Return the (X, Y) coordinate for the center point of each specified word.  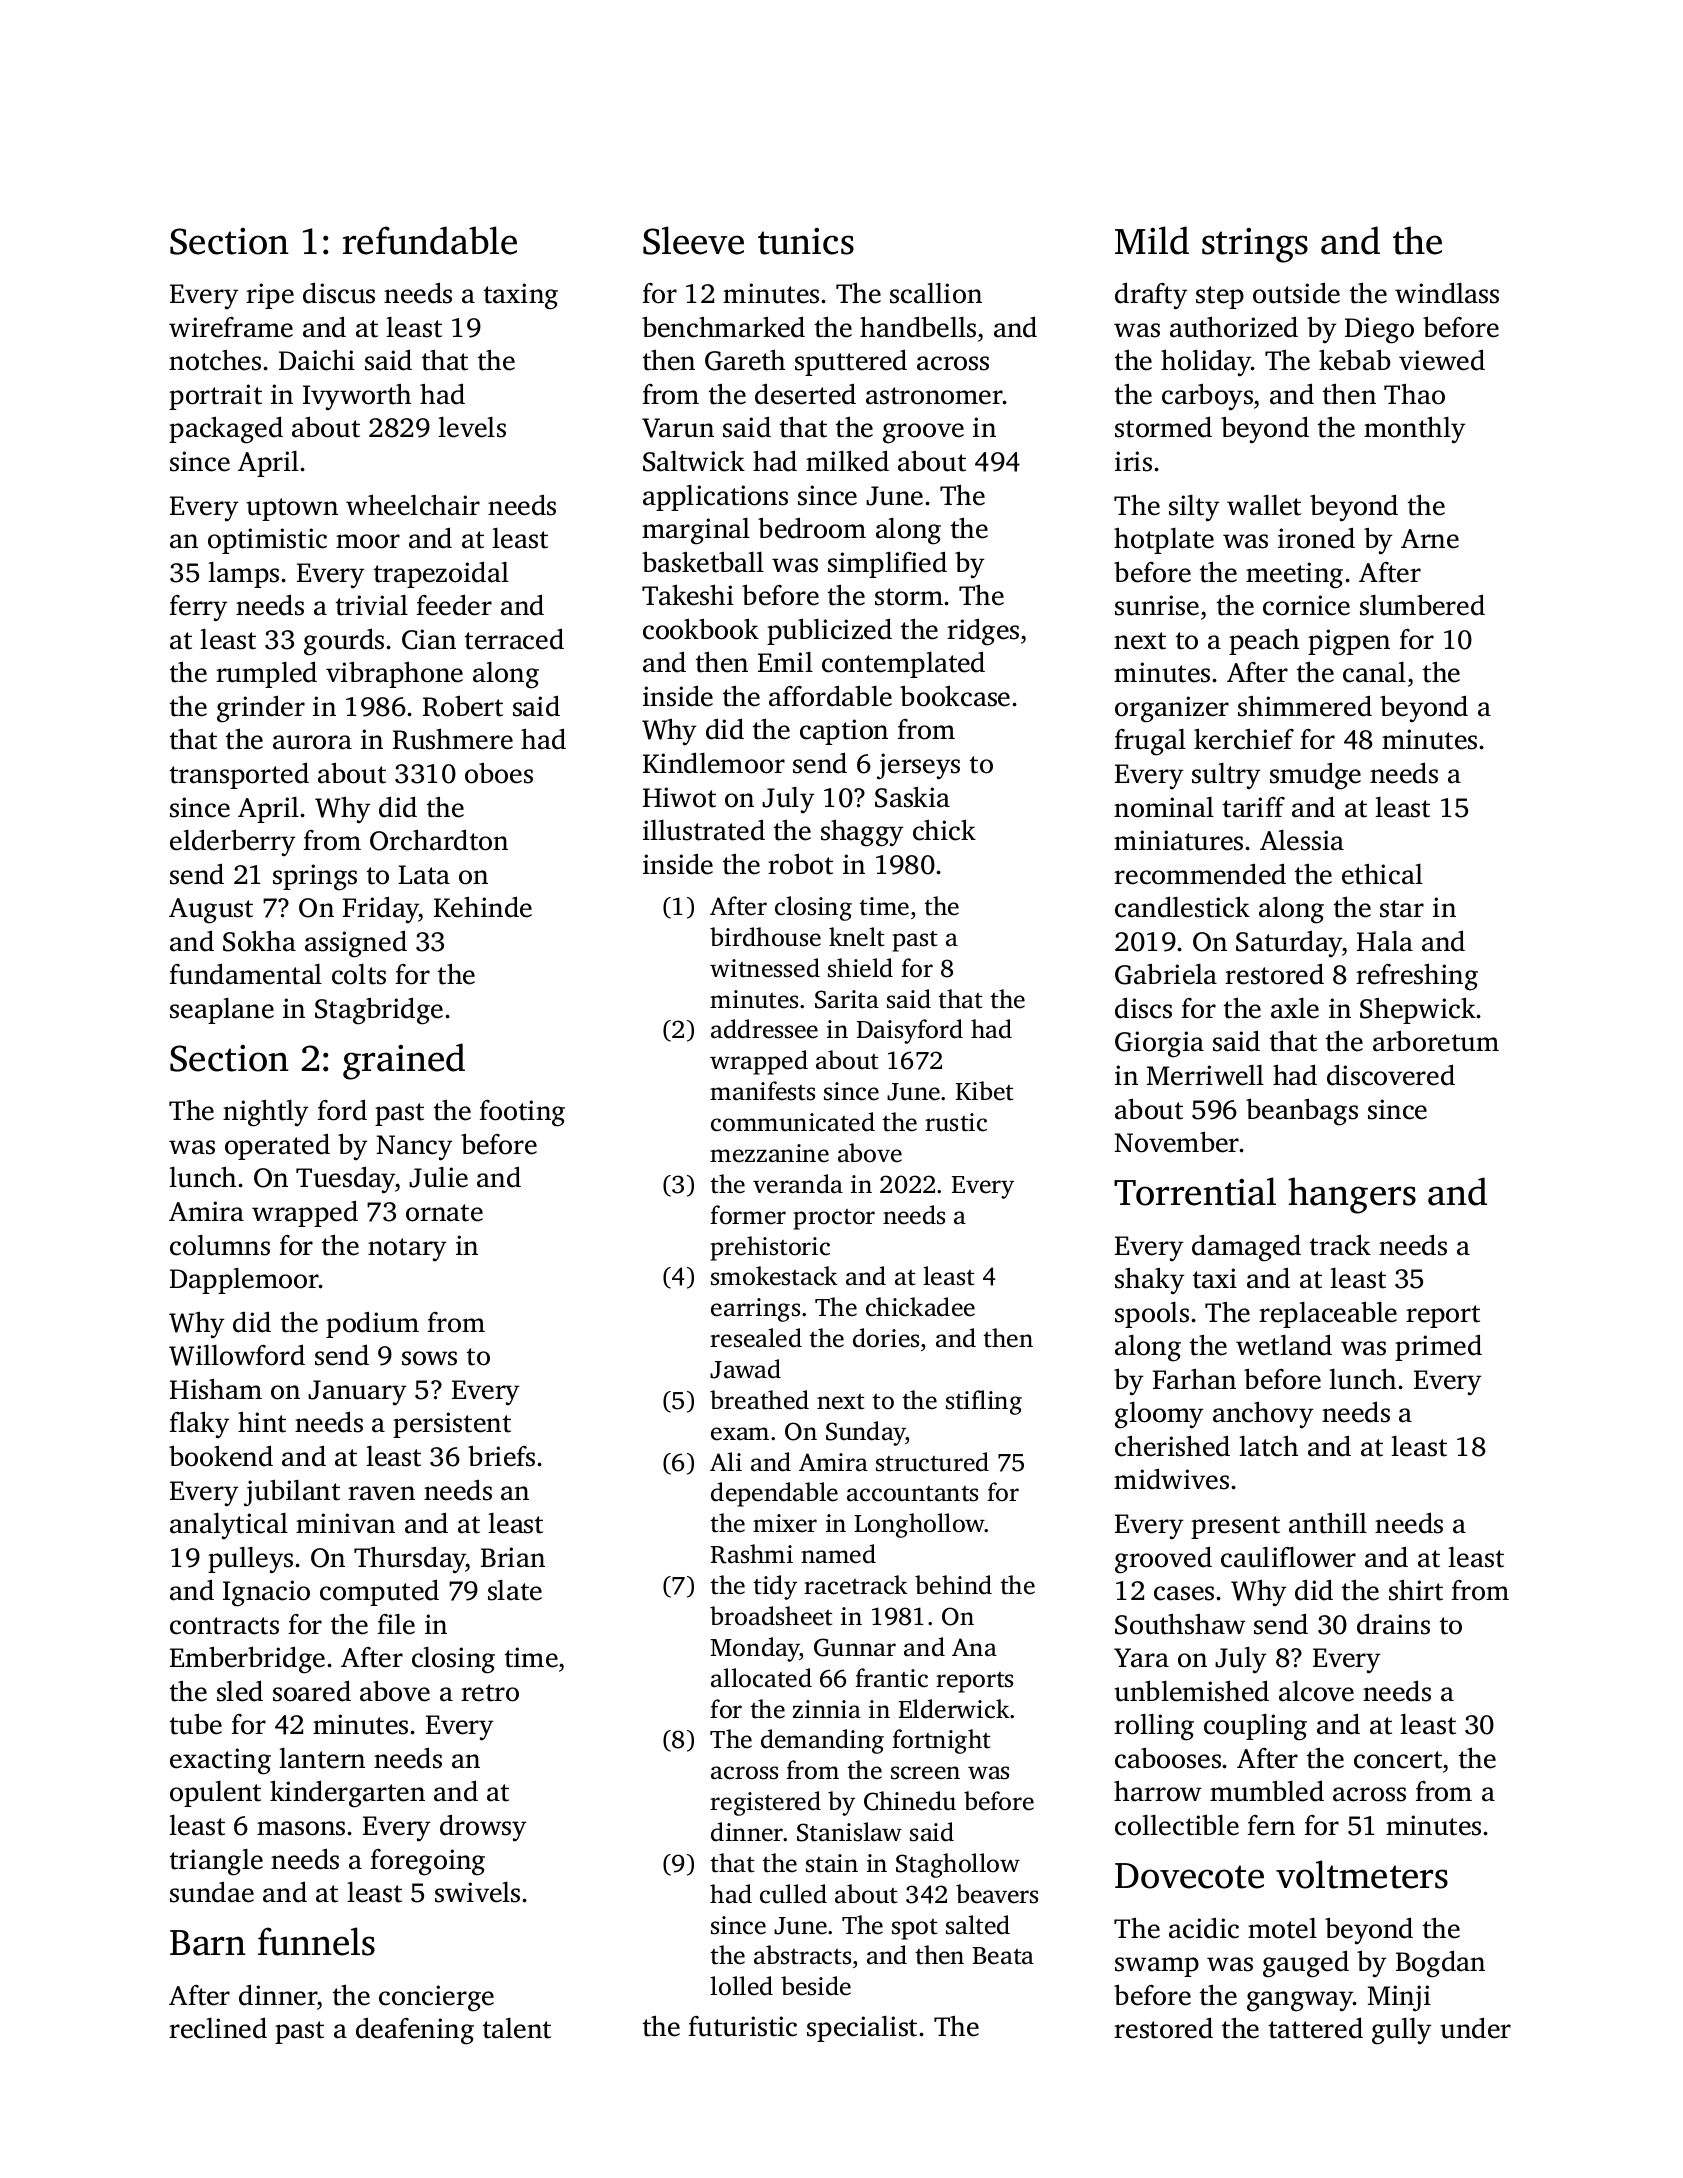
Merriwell (1205, 1075)
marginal (696, 531)
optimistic (267, 541)
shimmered (1305, 706)
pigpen (1349, 642)
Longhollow (919, 1525)
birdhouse (765, 937)
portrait (215, 397)
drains (1393, 1624)
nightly (265, 1113)
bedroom (812, 528)
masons (301, 1828)
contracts (224, 1626)
